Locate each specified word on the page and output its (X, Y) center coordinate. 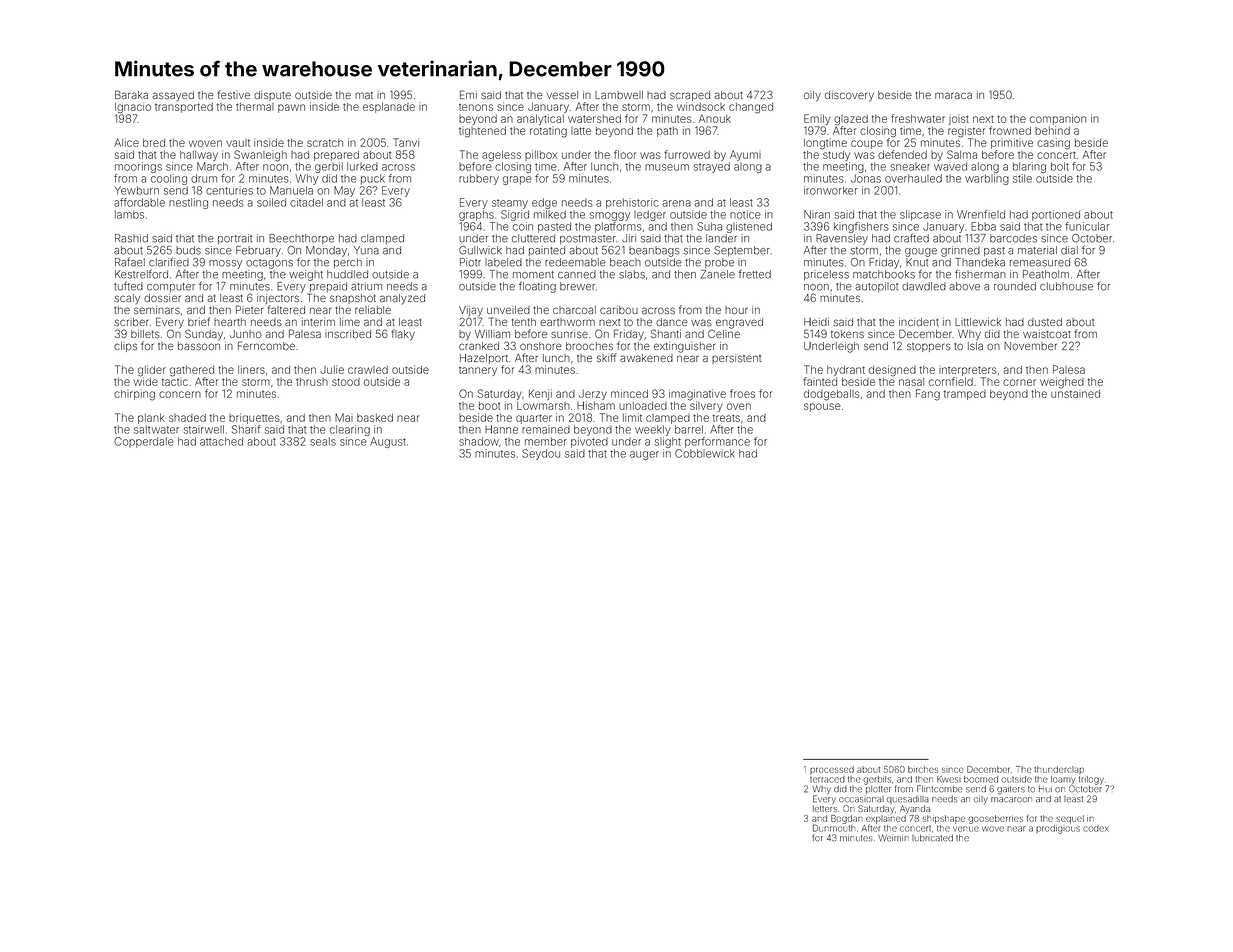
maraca (953, 95)
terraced (827, 779)
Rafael (130, 262)
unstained (1075, 394)
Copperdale (144, 442)
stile (1022, 178)
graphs (476, 215)
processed (832, 770)
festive (234, 94)
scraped (690, 96)
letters (825, 808)
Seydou (541, 454)
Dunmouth (834, 828)
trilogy (1091, 780)
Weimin (893, 837)
